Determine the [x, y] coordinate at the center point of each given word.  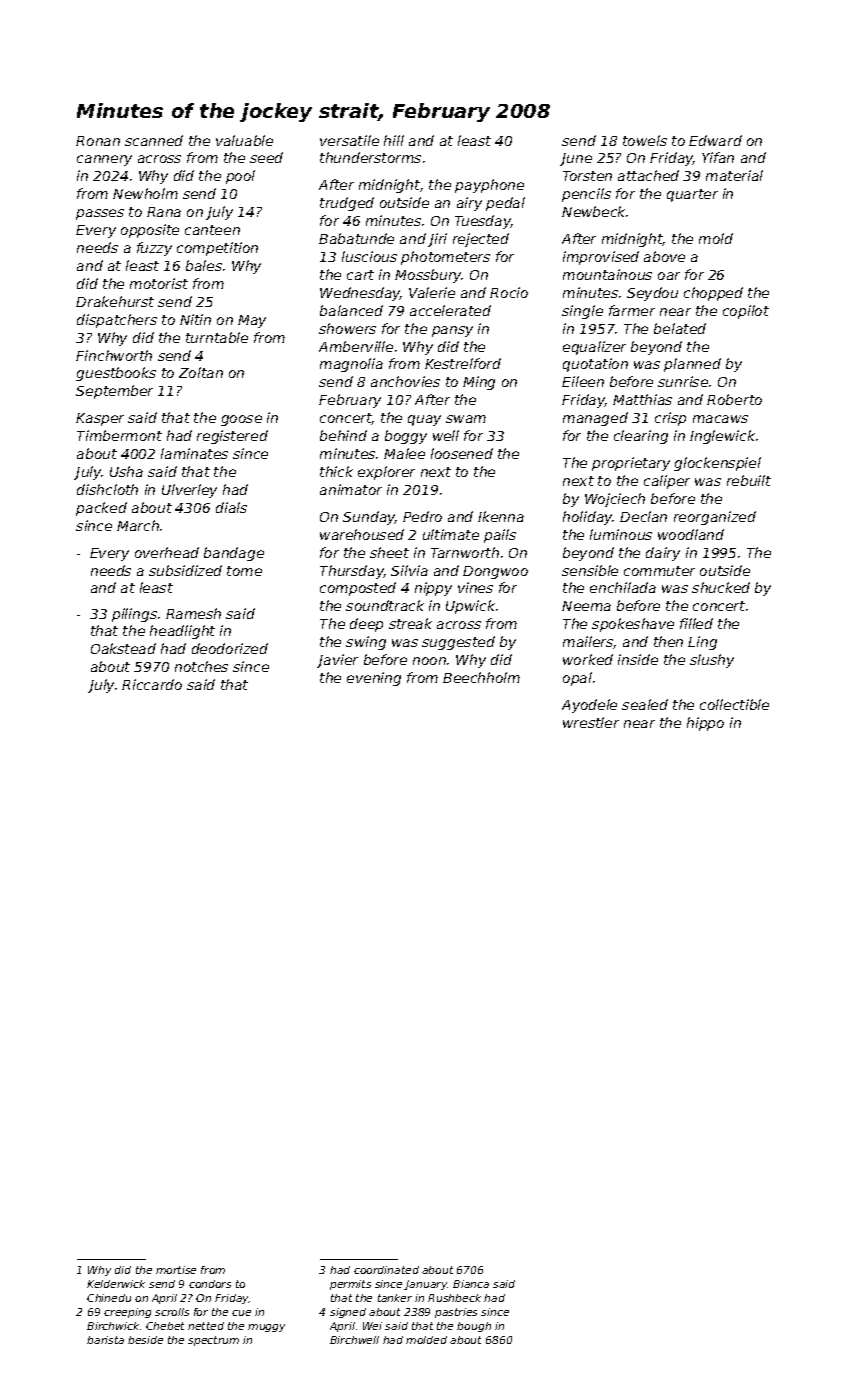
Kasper [100, 419]
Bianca [471, 1284]
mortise [176, 1270]
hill [394, 140]
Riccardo [152, 684]
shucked [721, 587]
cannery [104, 160]
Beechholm [481, 677]
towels [645, 140]
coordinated [386, 1270]
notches [201, 666]
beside [145, 1340]
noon [429, 661]
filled [696, 623]
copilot [746, 312]
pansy [452, 331]
